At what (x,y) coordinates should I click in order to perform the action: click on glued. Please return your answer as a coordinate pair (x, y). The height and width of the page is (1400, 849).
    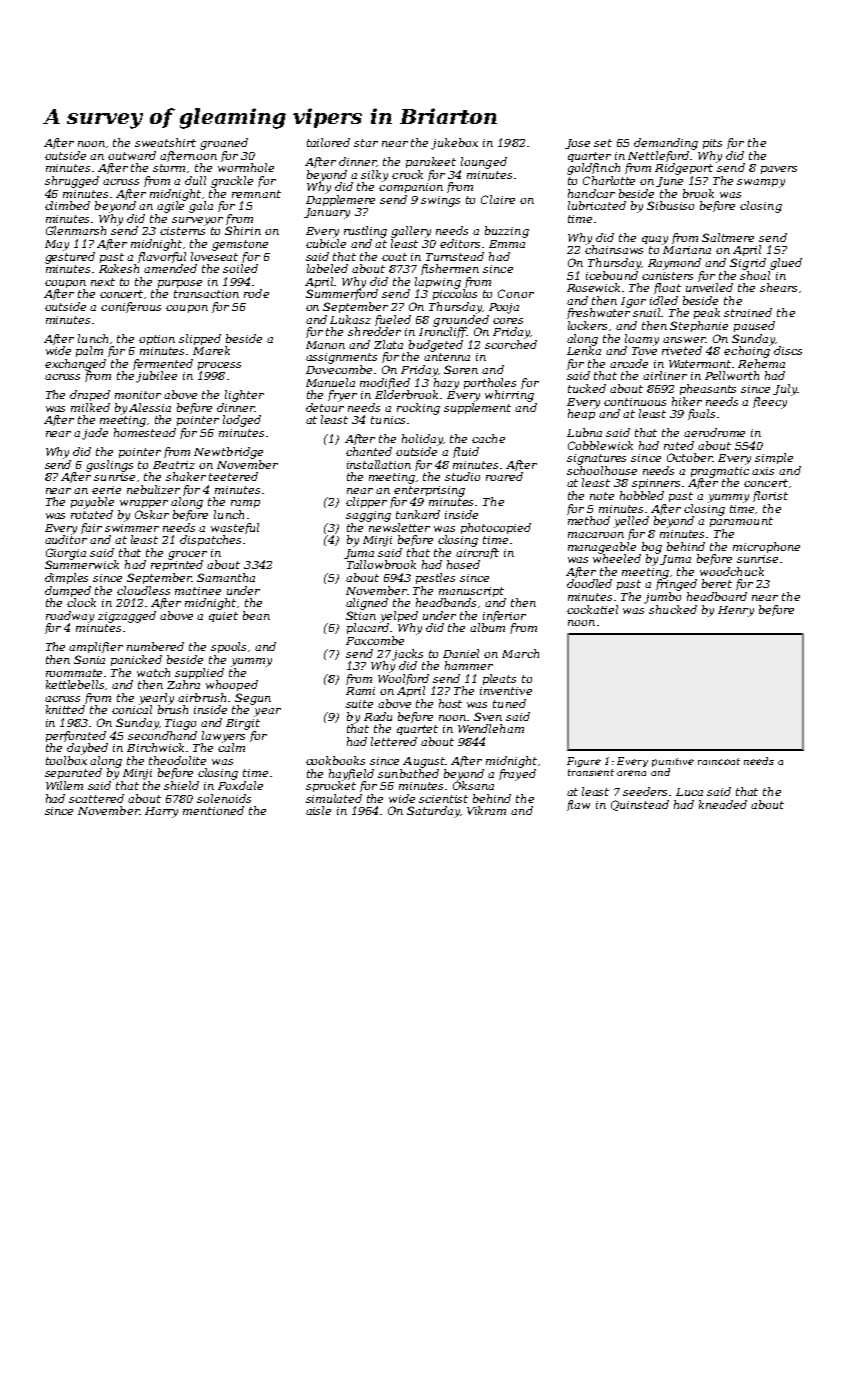
    Looking at the image, I should click on (786, 264).
